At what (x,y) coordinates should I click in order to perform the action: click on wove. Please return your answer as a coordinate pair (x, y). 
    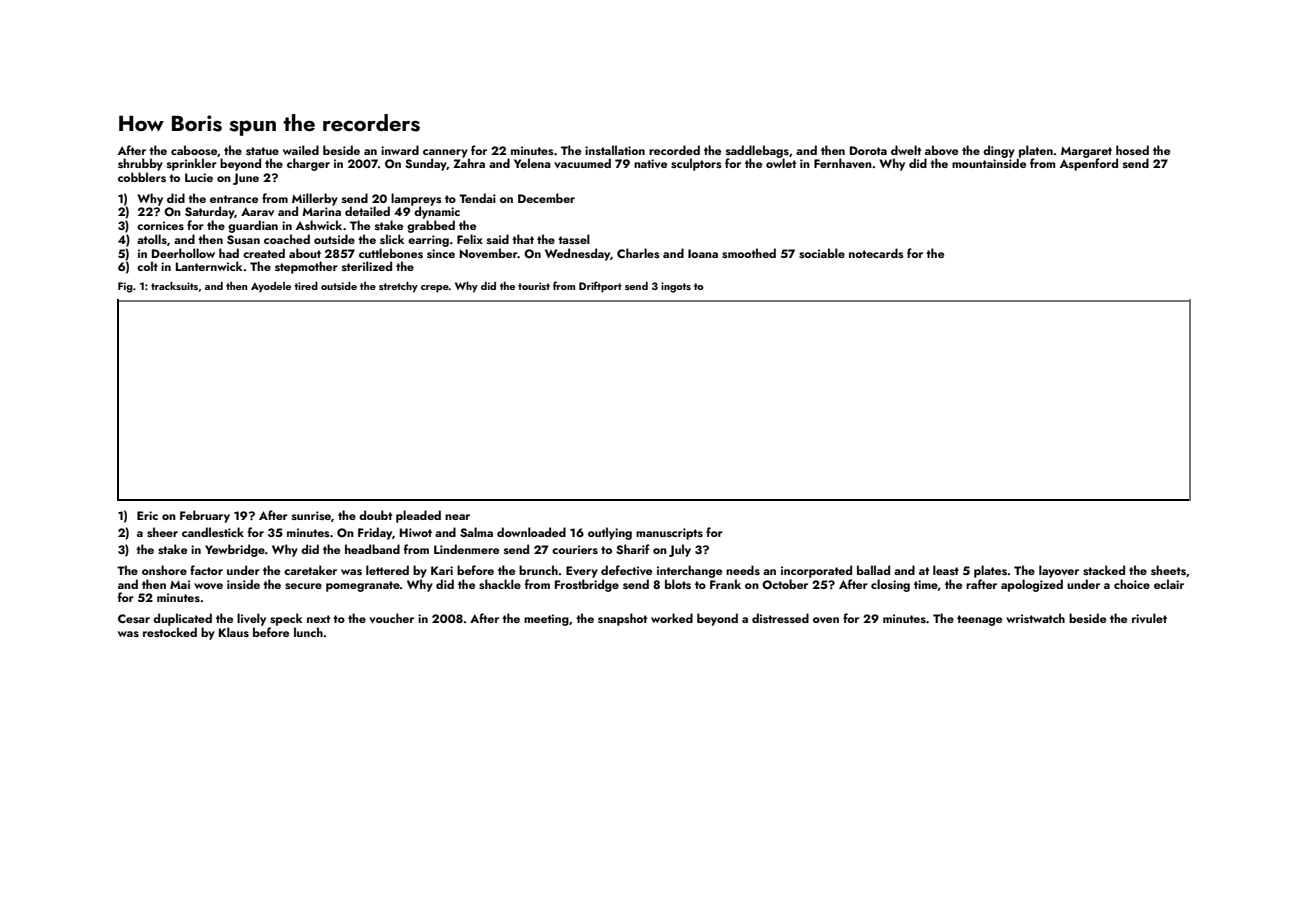
    Looking at the image, I should click on (208, 586).
